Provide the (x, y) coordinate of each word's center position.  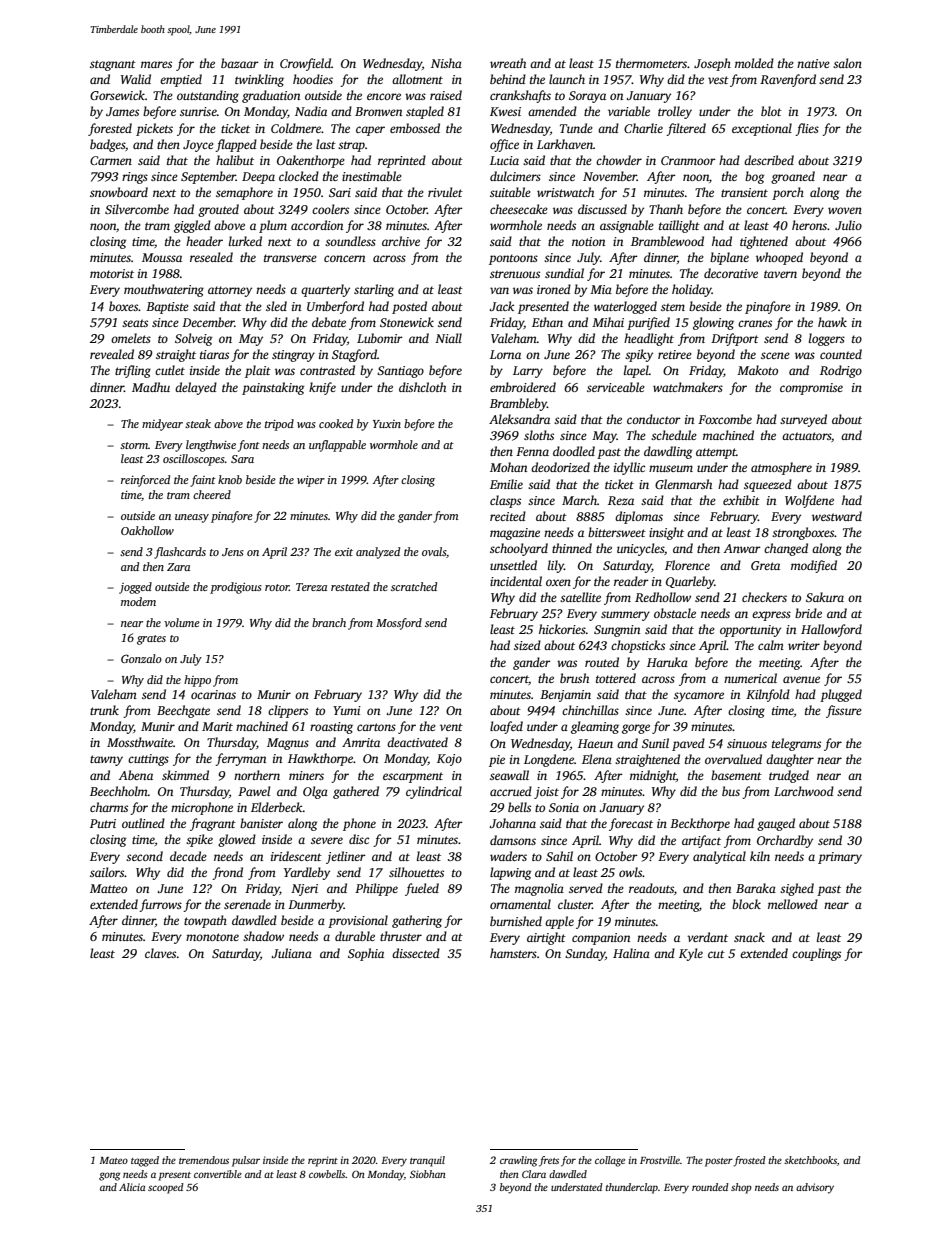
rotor (277, 587)
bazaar (240, 63)
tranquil (427, 1161)
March (579, 500)
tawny (106, 760)
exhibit (741, 500)
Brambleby (518, 404)
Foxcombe (725, 419)
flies (807, 129)
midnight (653, 776)
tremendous (204, 1160)
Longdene (549, 760)
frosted (750, 1161)
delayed (196, 388)
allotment (417, 79)
